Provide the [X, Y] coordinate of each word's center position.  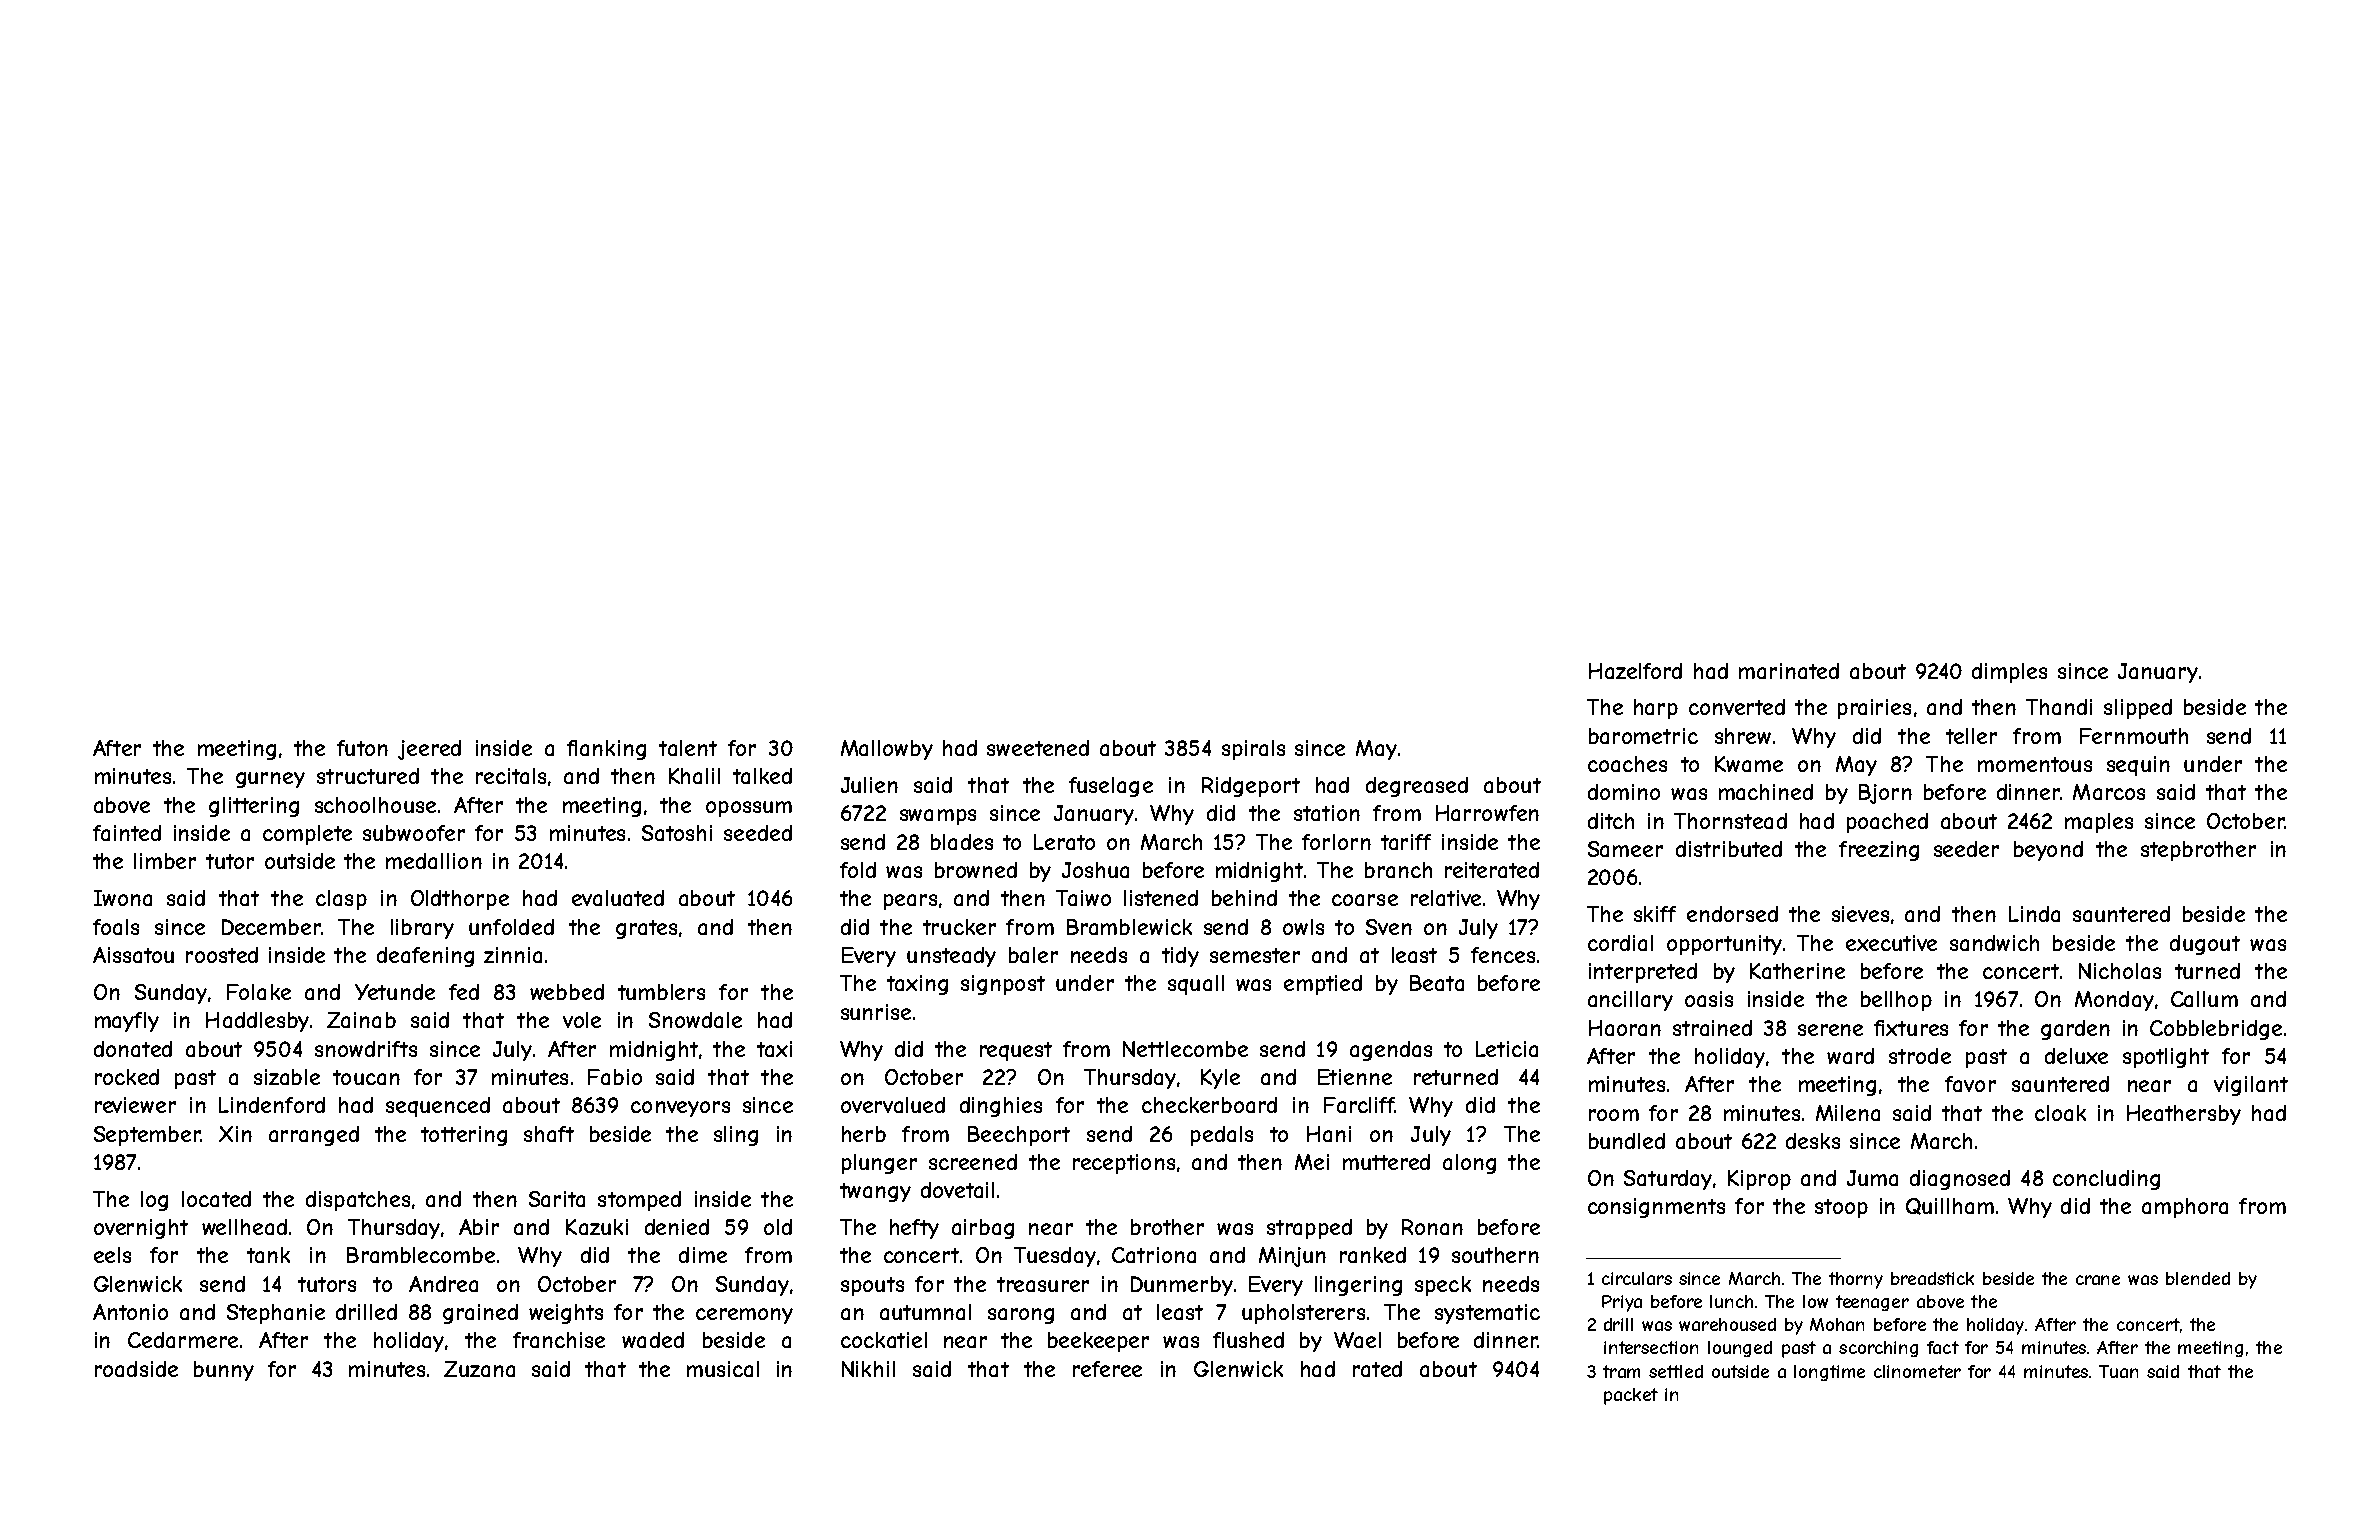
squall [1196, 985]
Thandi [2059, 707]
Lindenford [272, 1105]
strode [1920, 1056]
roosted [222, 955]
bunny [224, 1371]
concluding [2106, 1180]
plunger [879, 1164]
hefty [914, 1229]
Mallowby [887, 750]
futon [362, 748]
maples [2099, 823]
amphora [2185, 1208]
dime [703, 1255]
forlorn [1336, 842]
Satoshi [677, 833]
